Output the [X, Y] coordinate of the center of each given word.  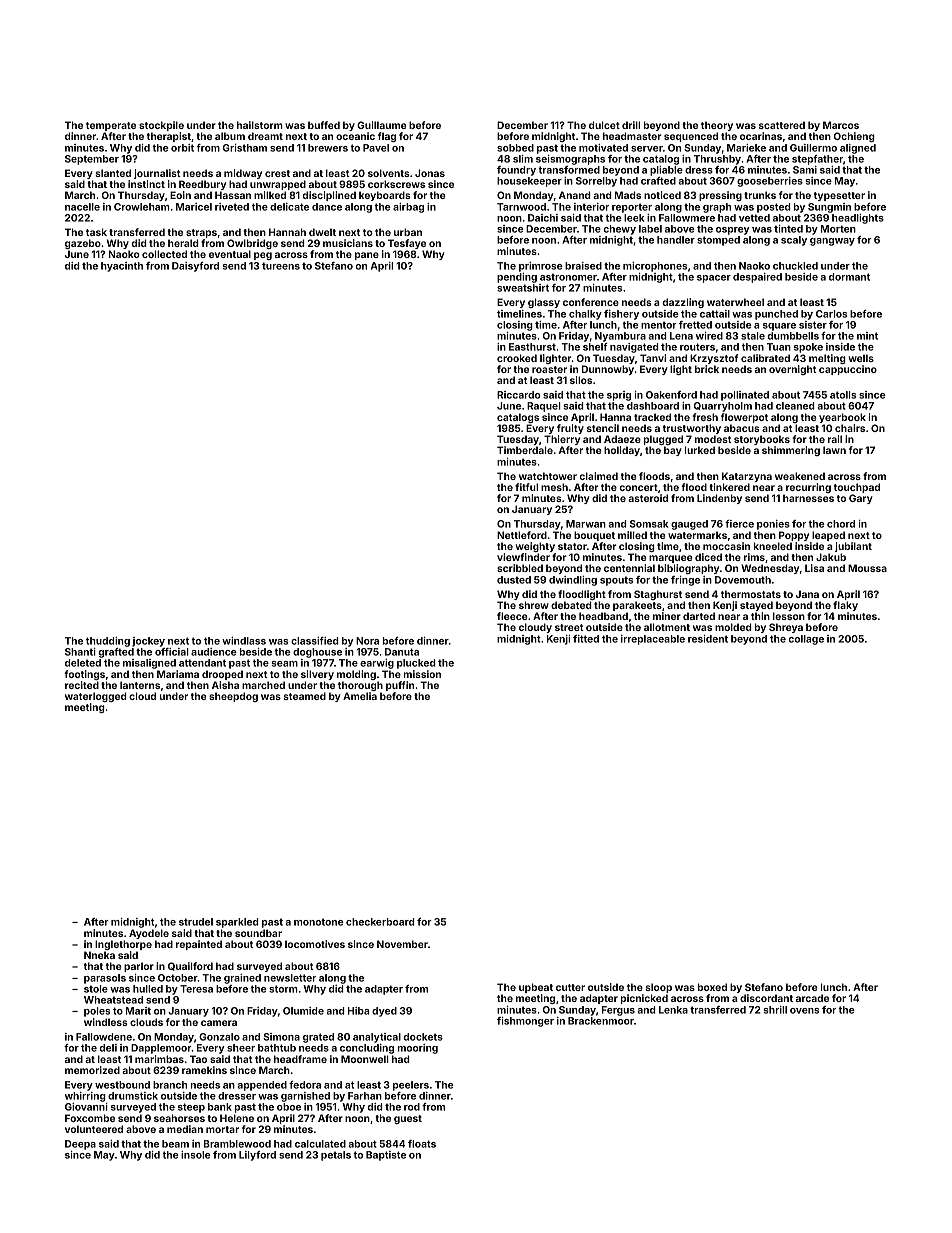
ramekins [204, 1070]
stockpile [161, 126]
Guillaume [382, 125]
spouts [616, 581]
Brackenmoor [601, 1021]
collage [806, 640]
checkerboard [380, 922]
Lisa [814, 568]
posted [774, 208]
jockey [148, 642]
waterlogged [96, 697]
